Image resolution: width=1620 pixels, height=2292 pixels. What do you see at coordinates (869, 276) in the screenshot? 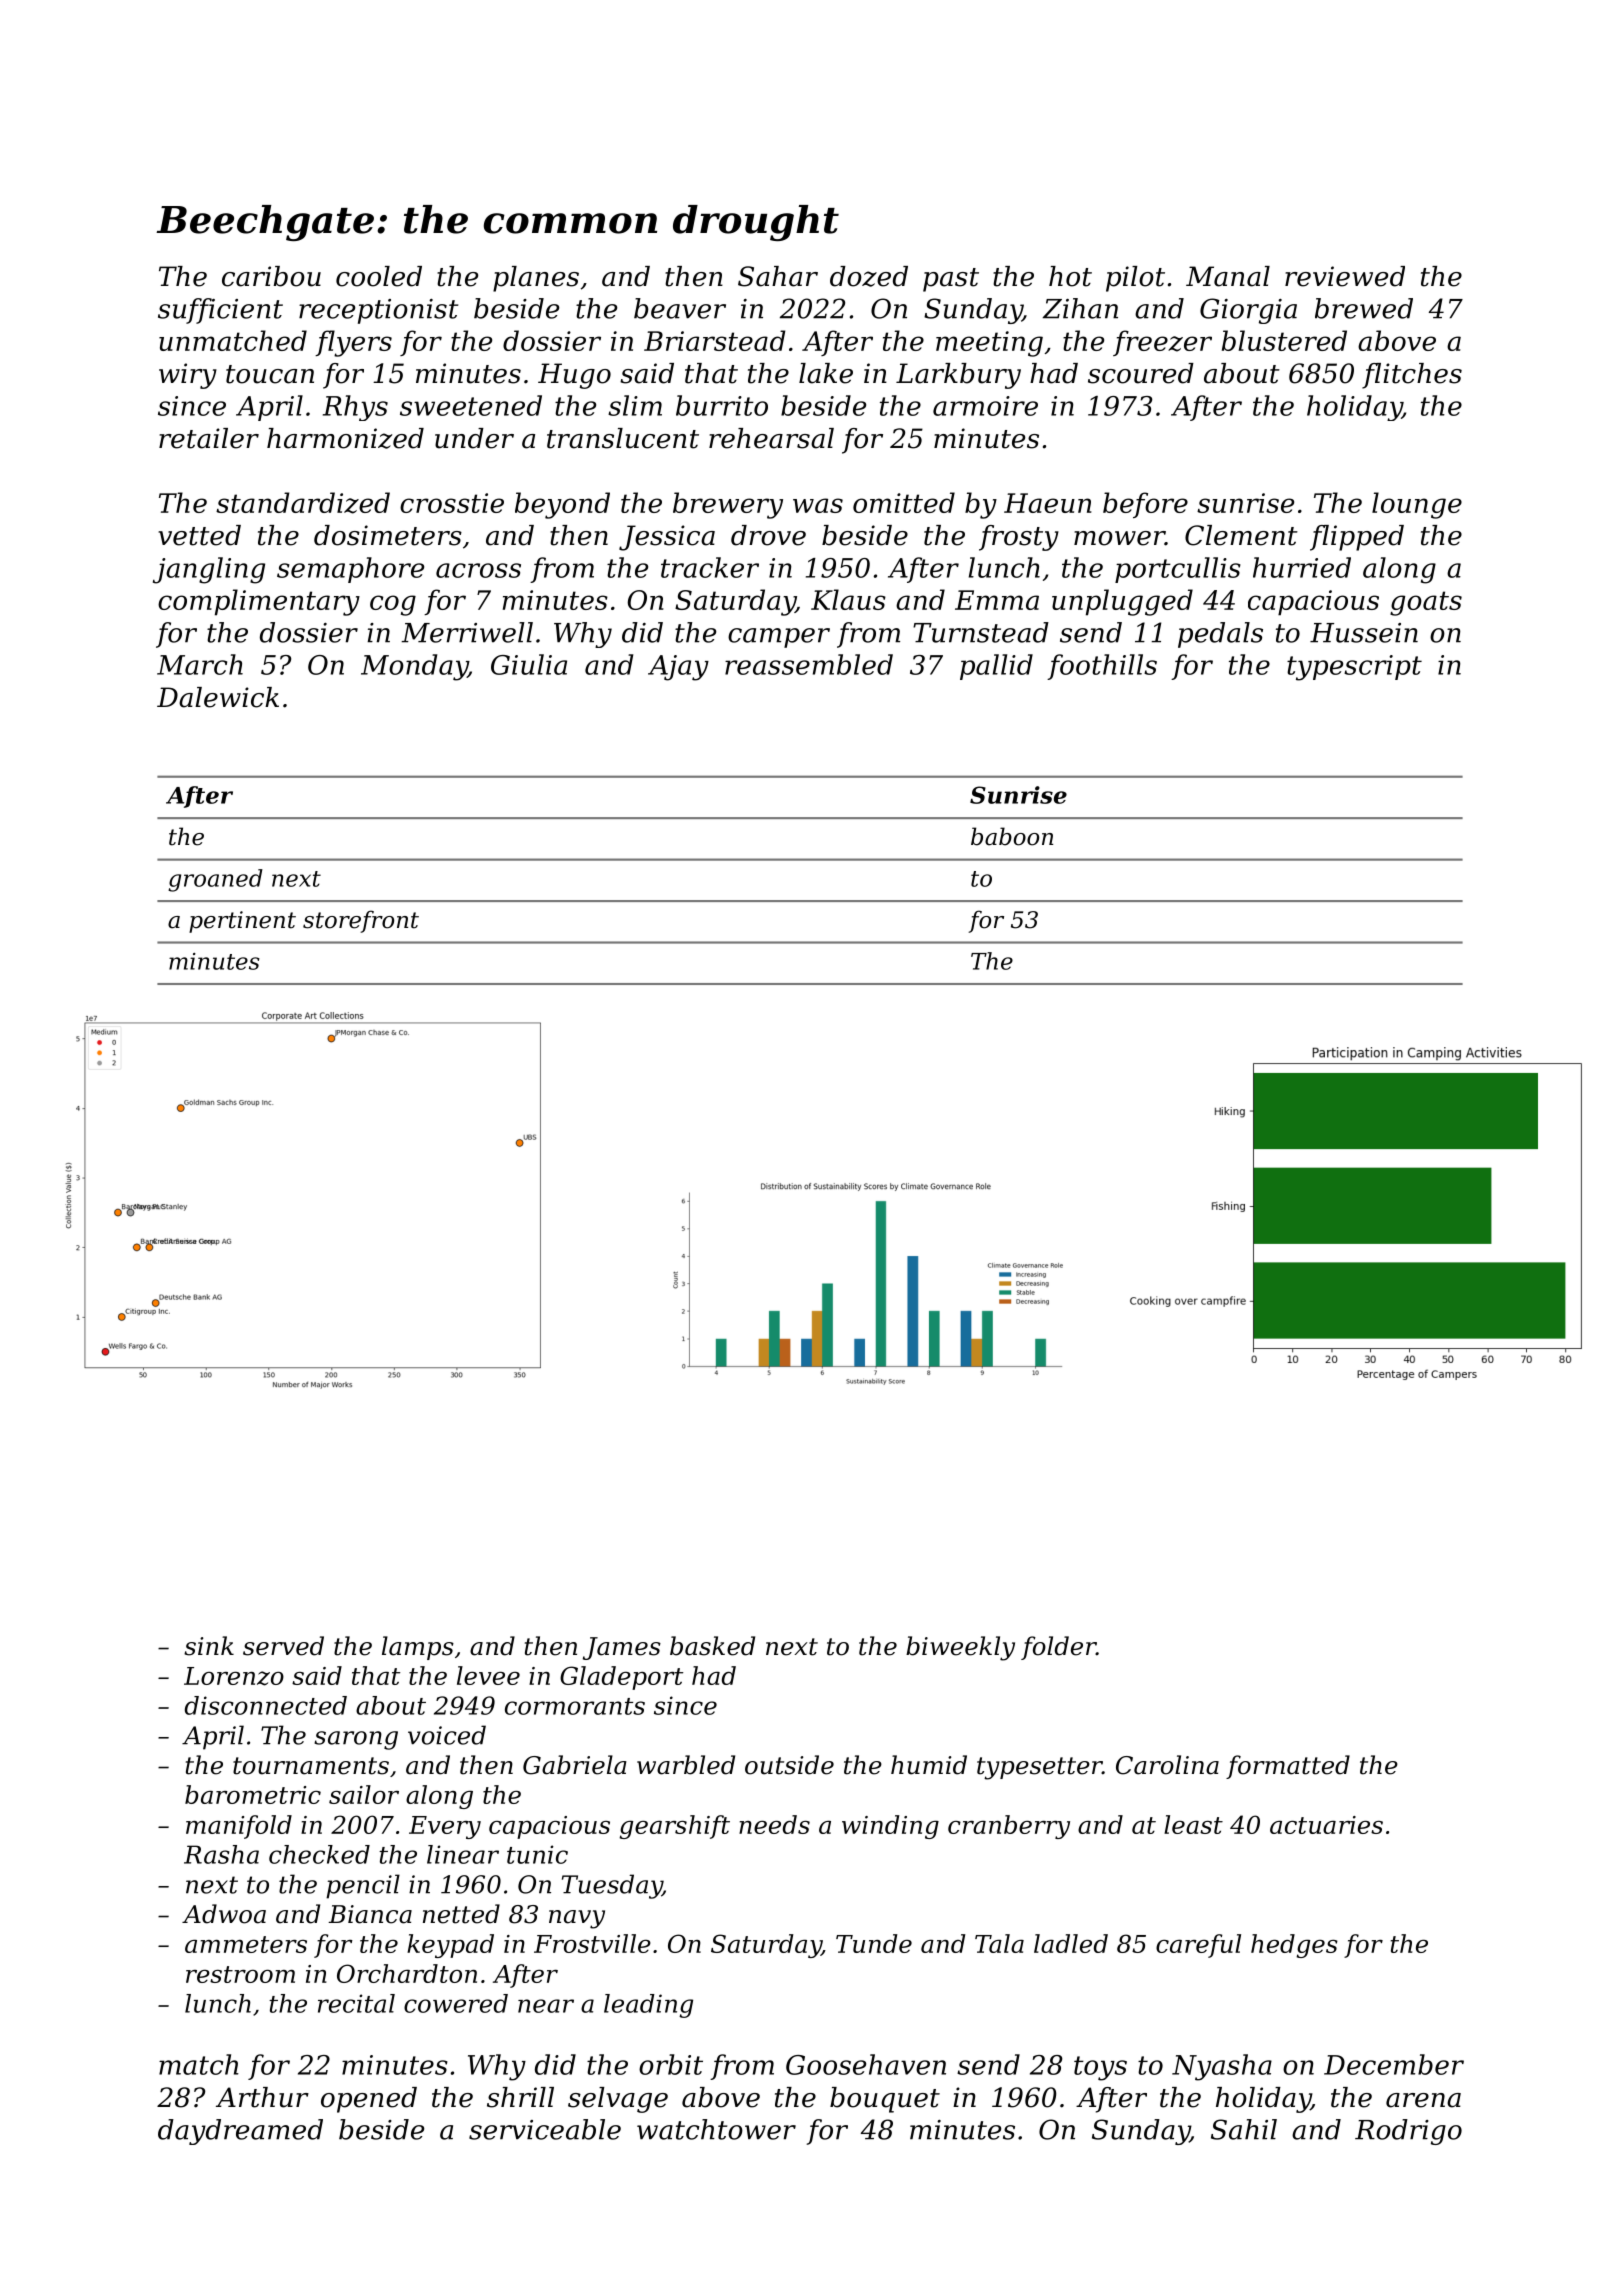
I see `dozed` at bounding box center [869, 276].
